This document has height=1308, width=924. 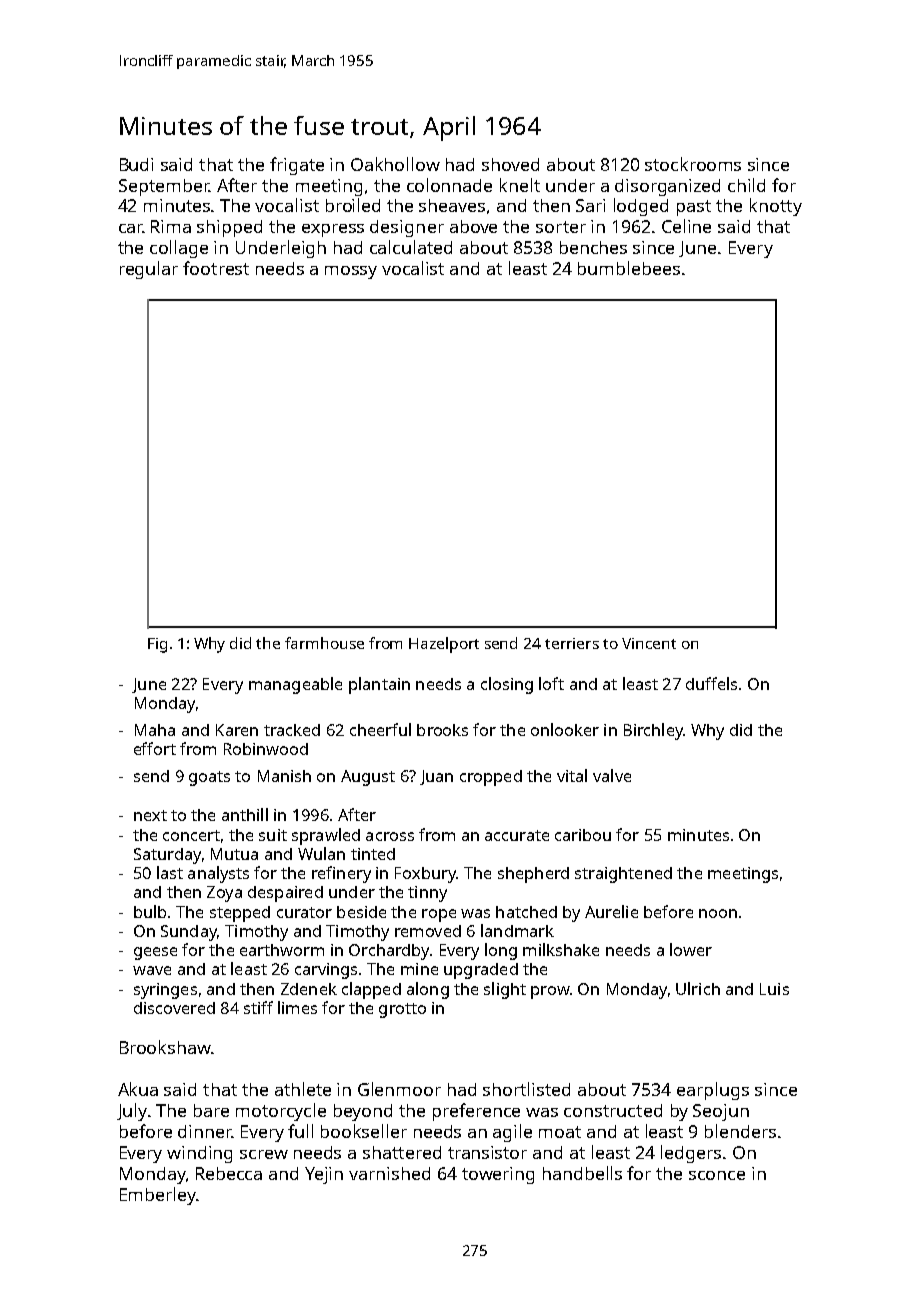 What do you see at coordinates (653, 731) in the document?
I see `Birchley` at bounding box center [653, 731].
